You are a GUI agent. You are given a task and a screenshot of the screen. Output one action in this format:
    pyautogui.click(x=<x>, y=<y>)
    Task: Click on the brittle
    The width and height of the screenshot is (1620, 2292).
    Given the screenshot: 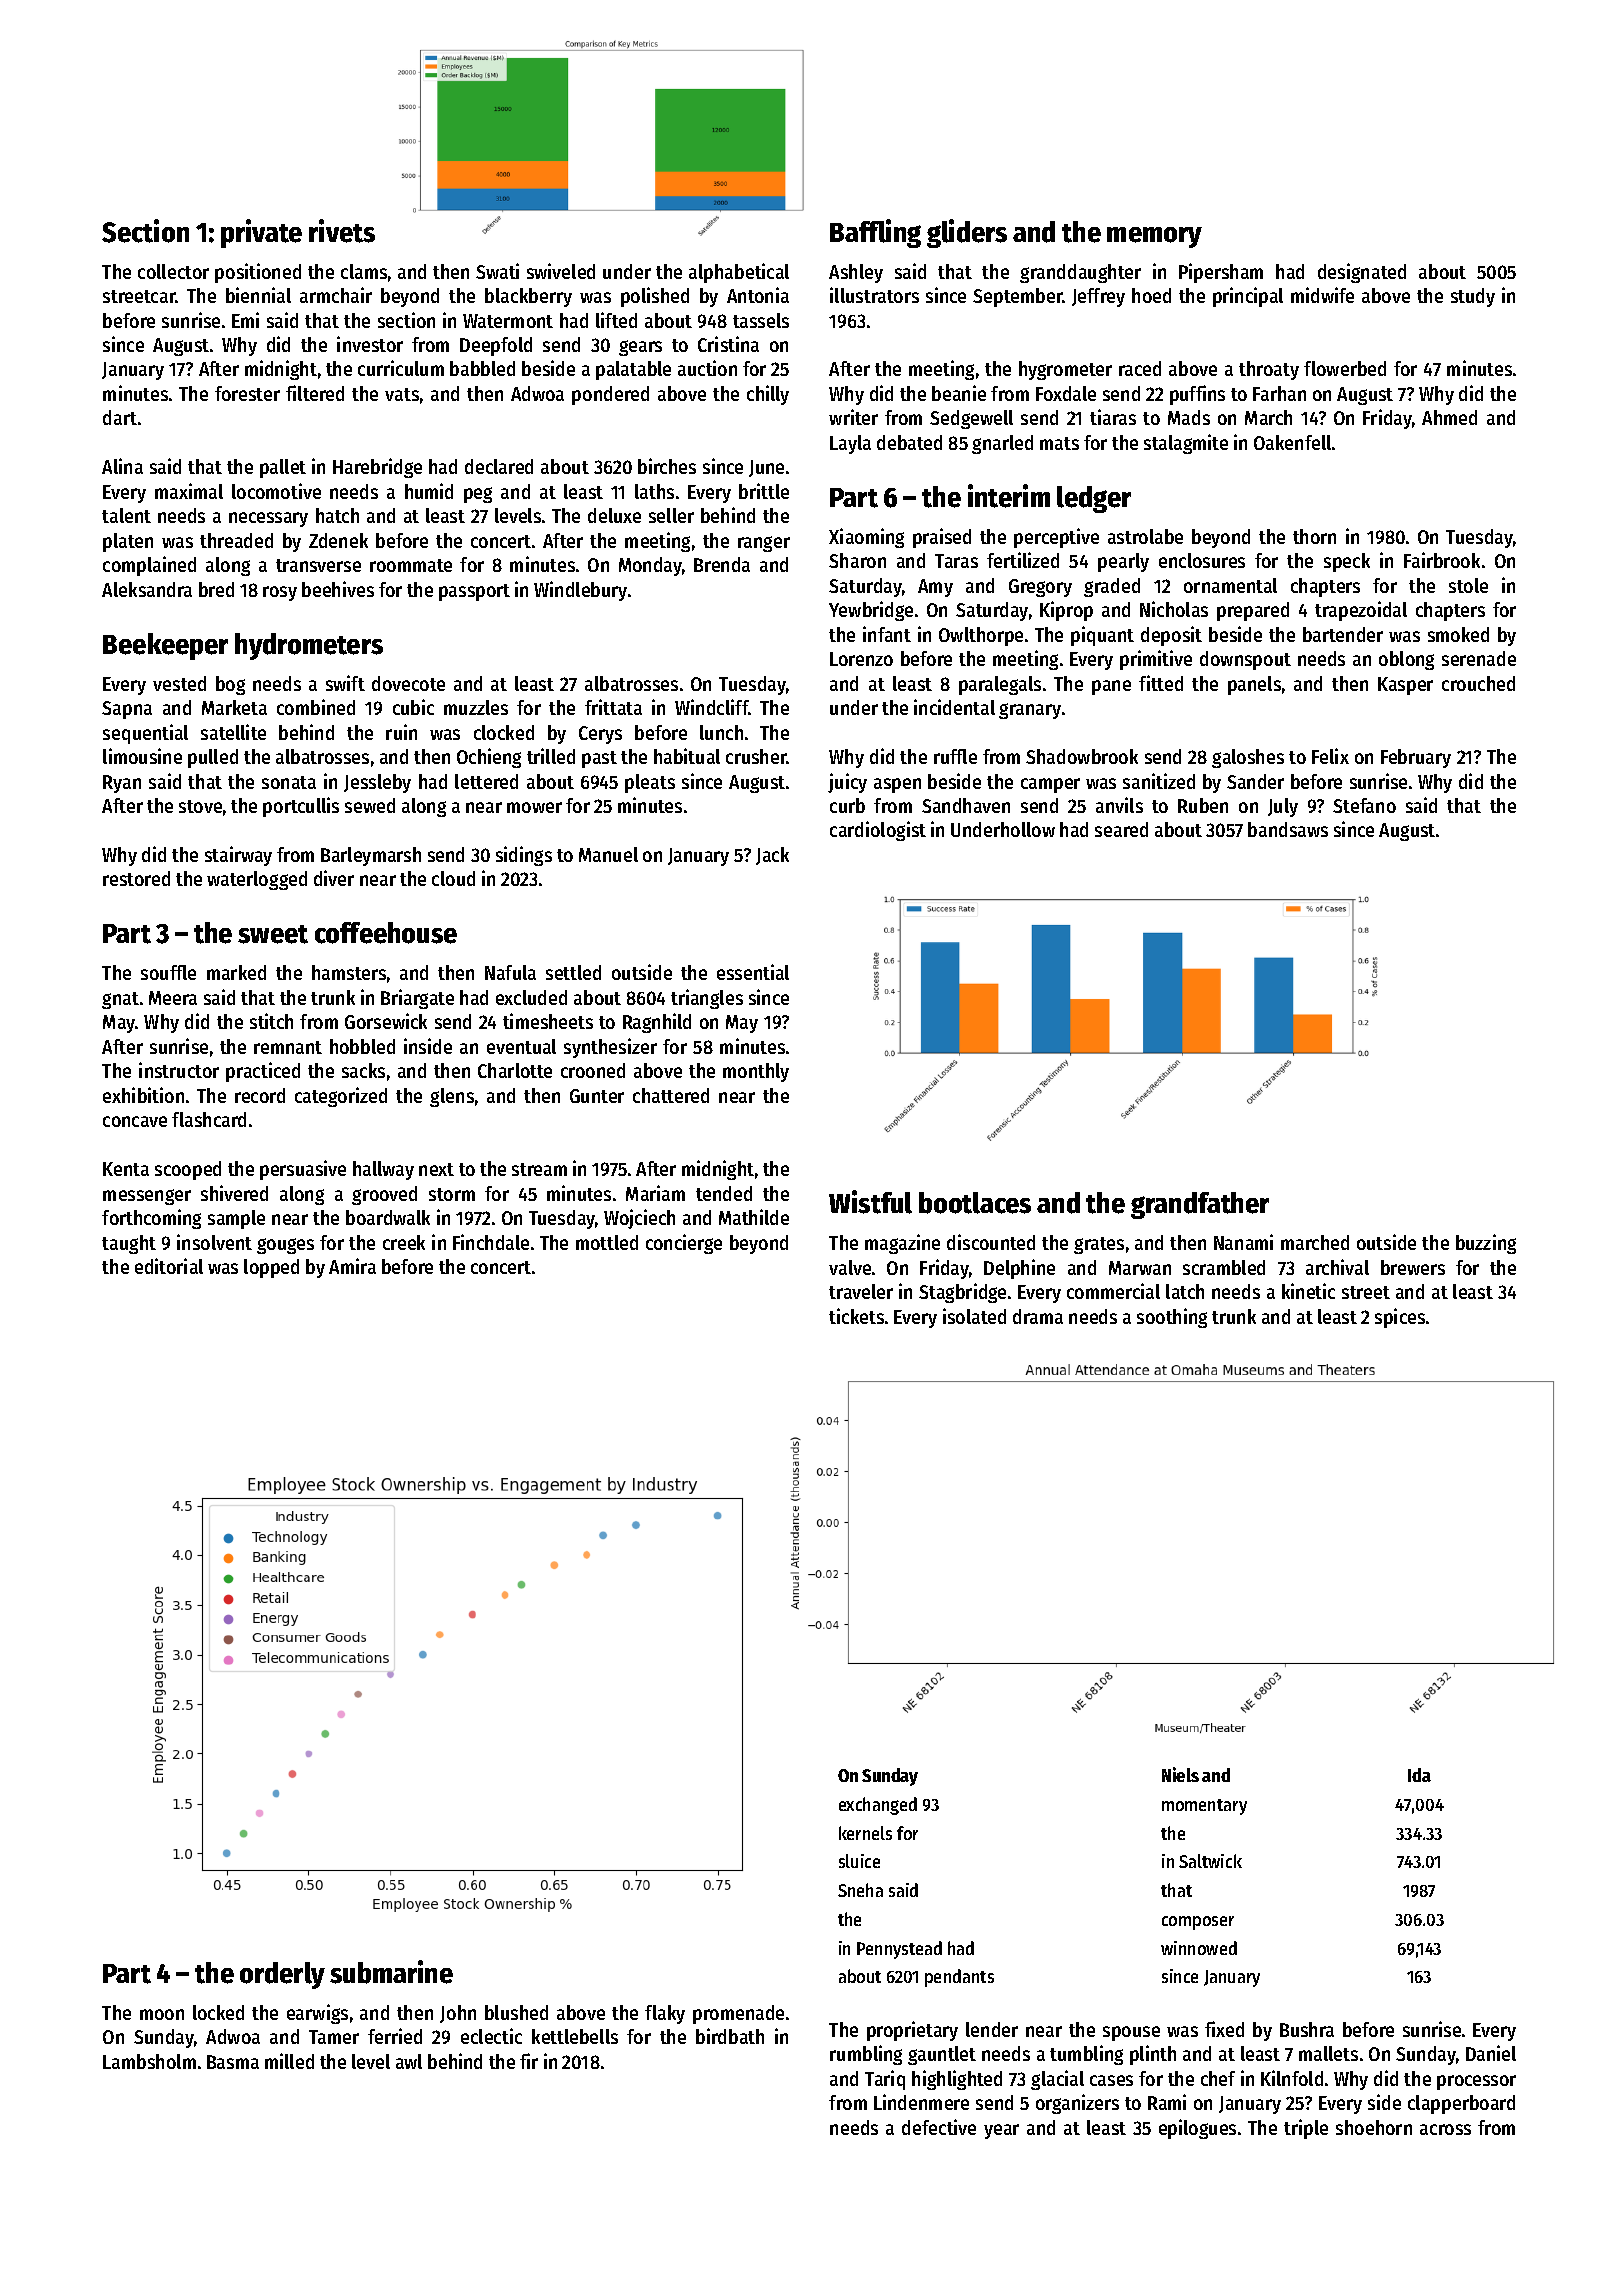 What is the action you would take?
    pyautogui.click(x=764, y=491)
